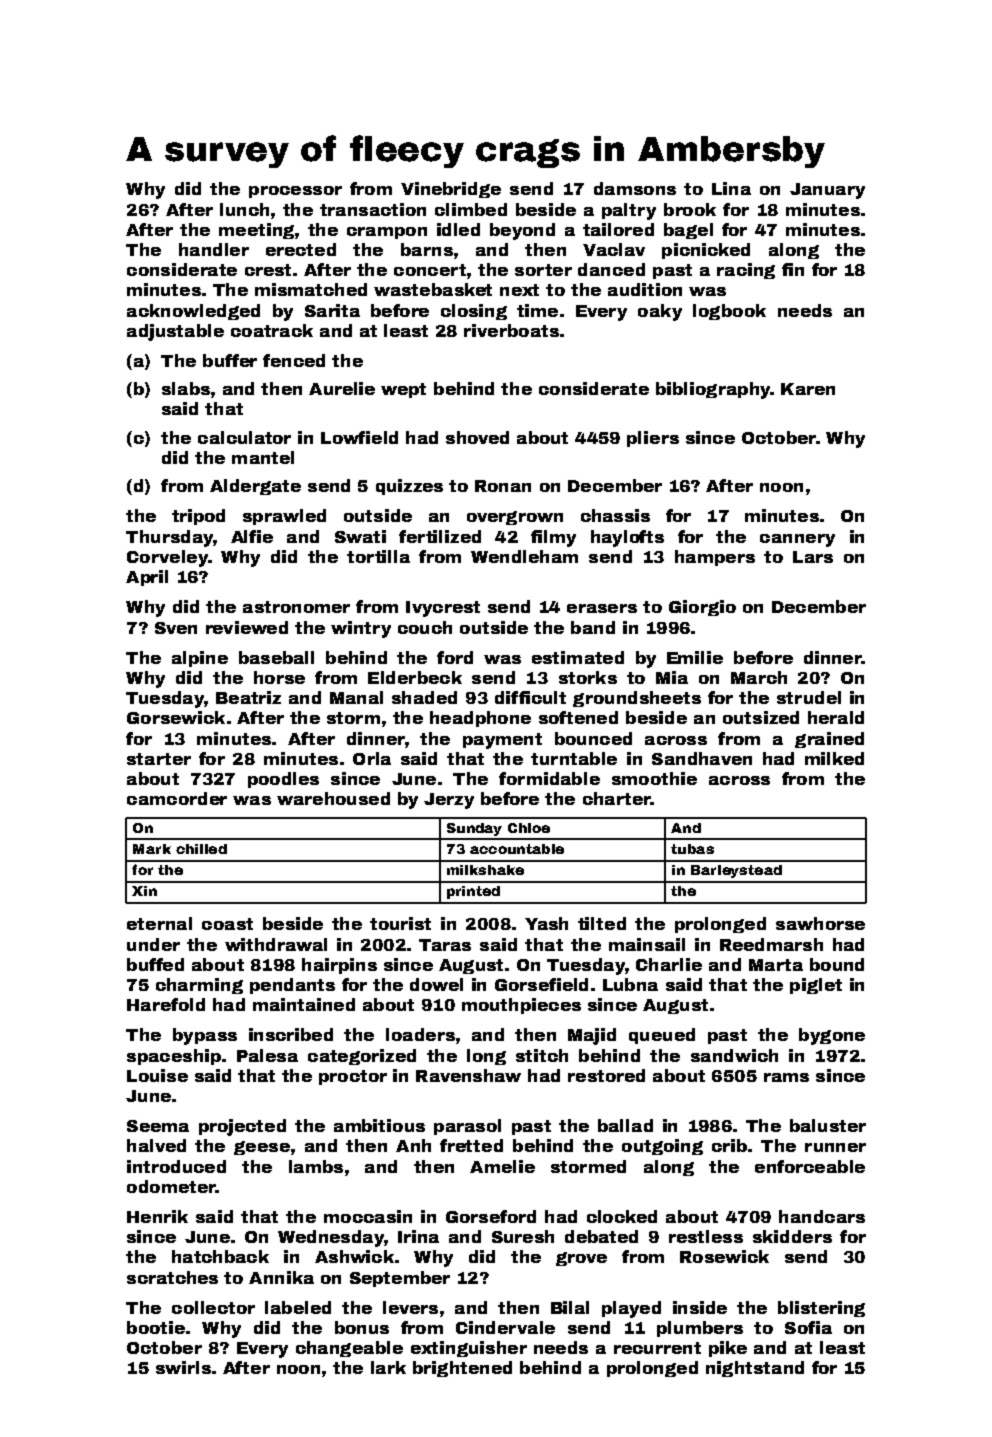 This image has height=1437, width=992. I want to click on Mia, so click(672, 677).
